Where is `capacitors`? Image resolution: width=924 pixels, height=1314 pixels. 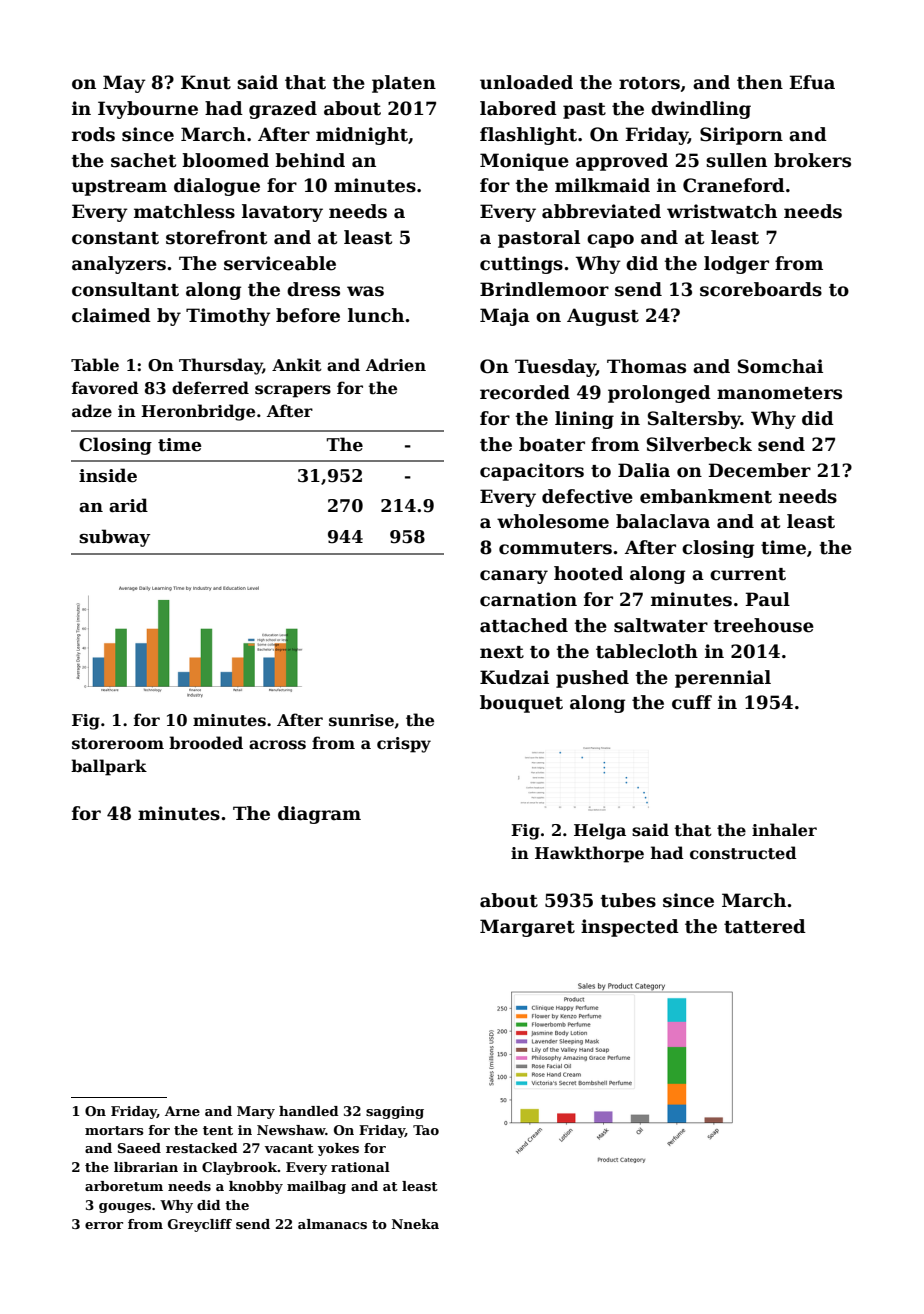
capacitors is located at coordinates (532, 472).
